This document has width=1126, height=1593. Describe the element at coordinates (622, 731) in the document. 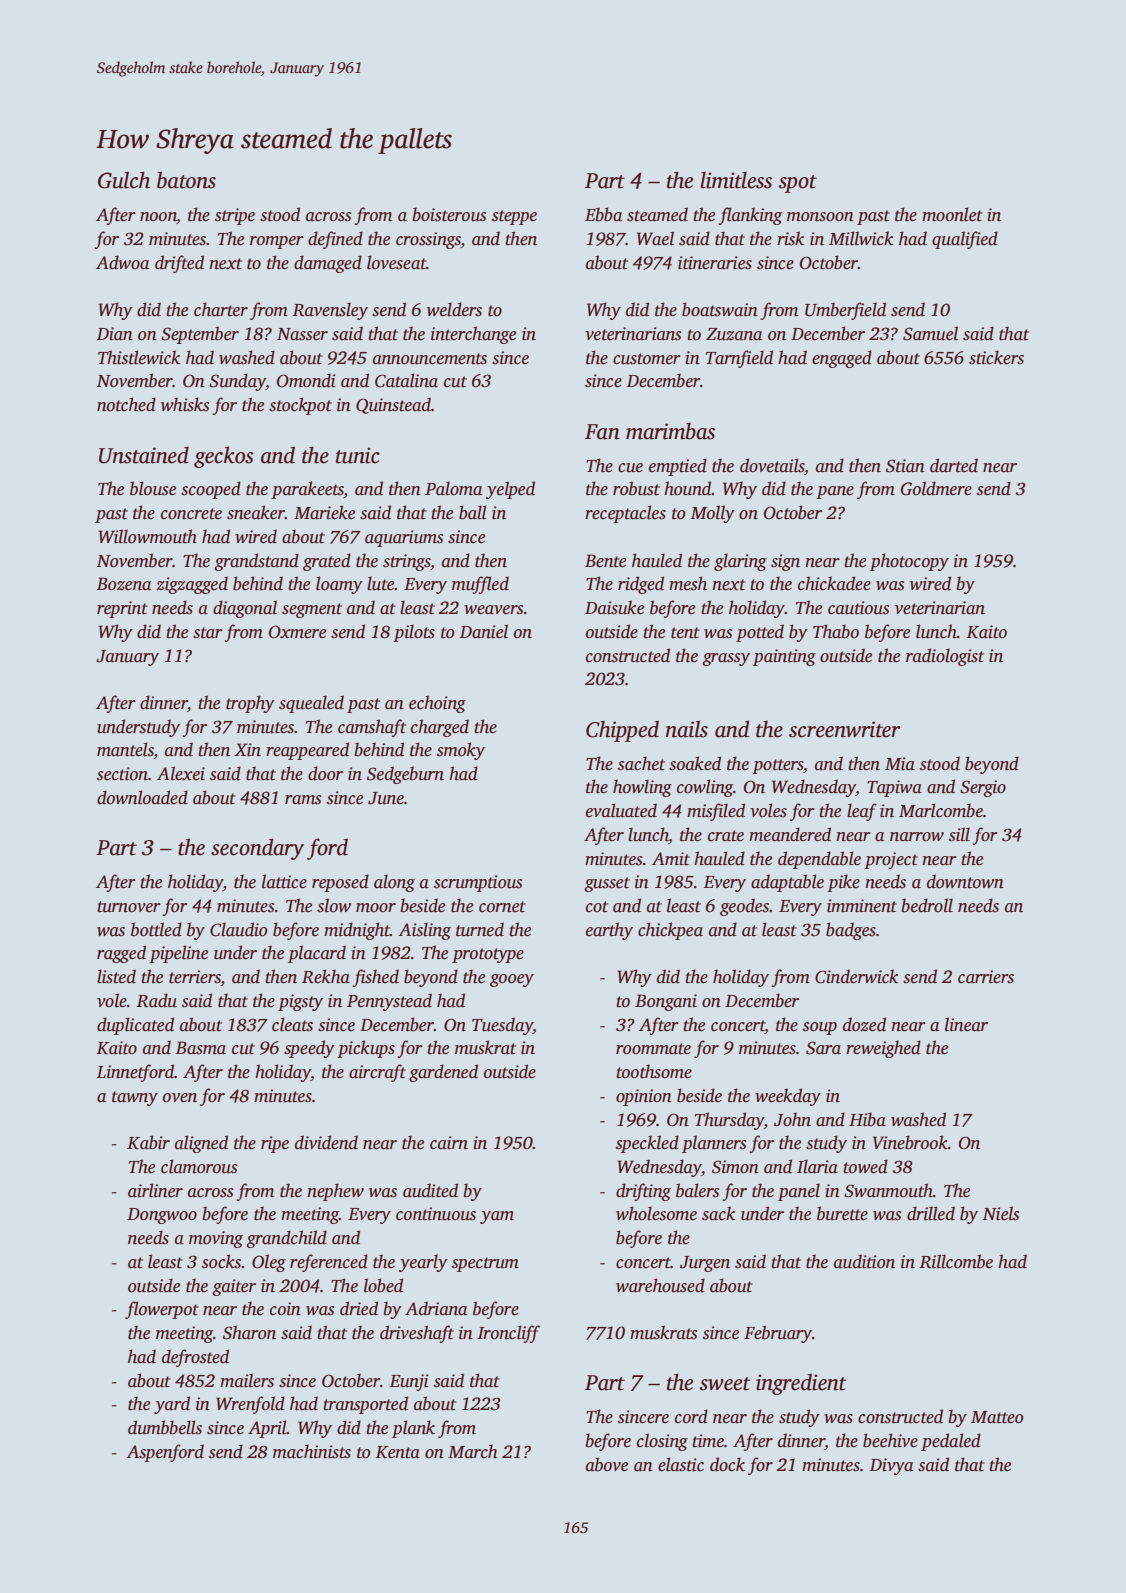

I see `Chipped` at that location.
